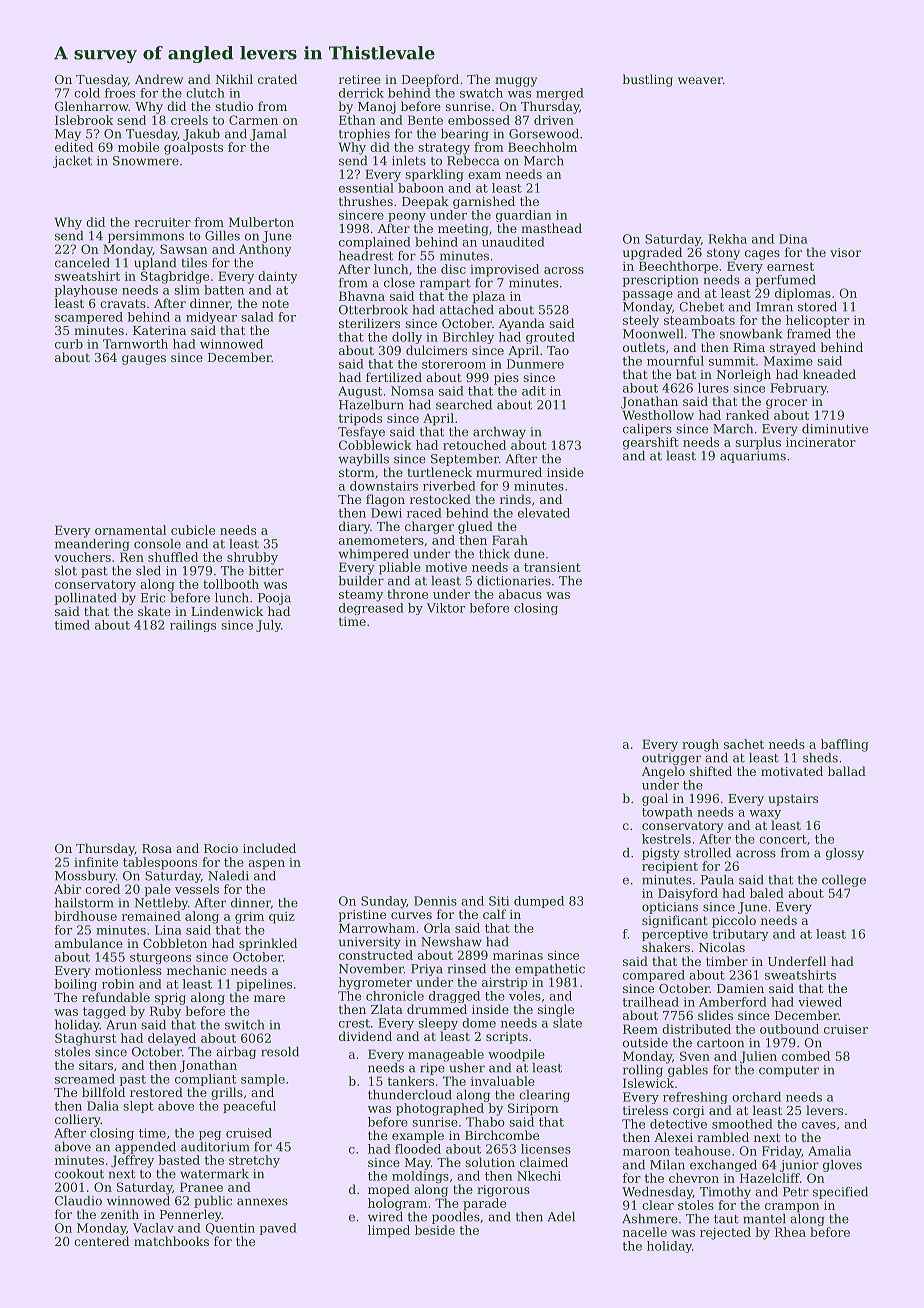 Image resolution: width=924 pixels, height=1308 pixels. Describe the element at coordinates (740, 988) in the screenshot. I see `Damien` at that location.
